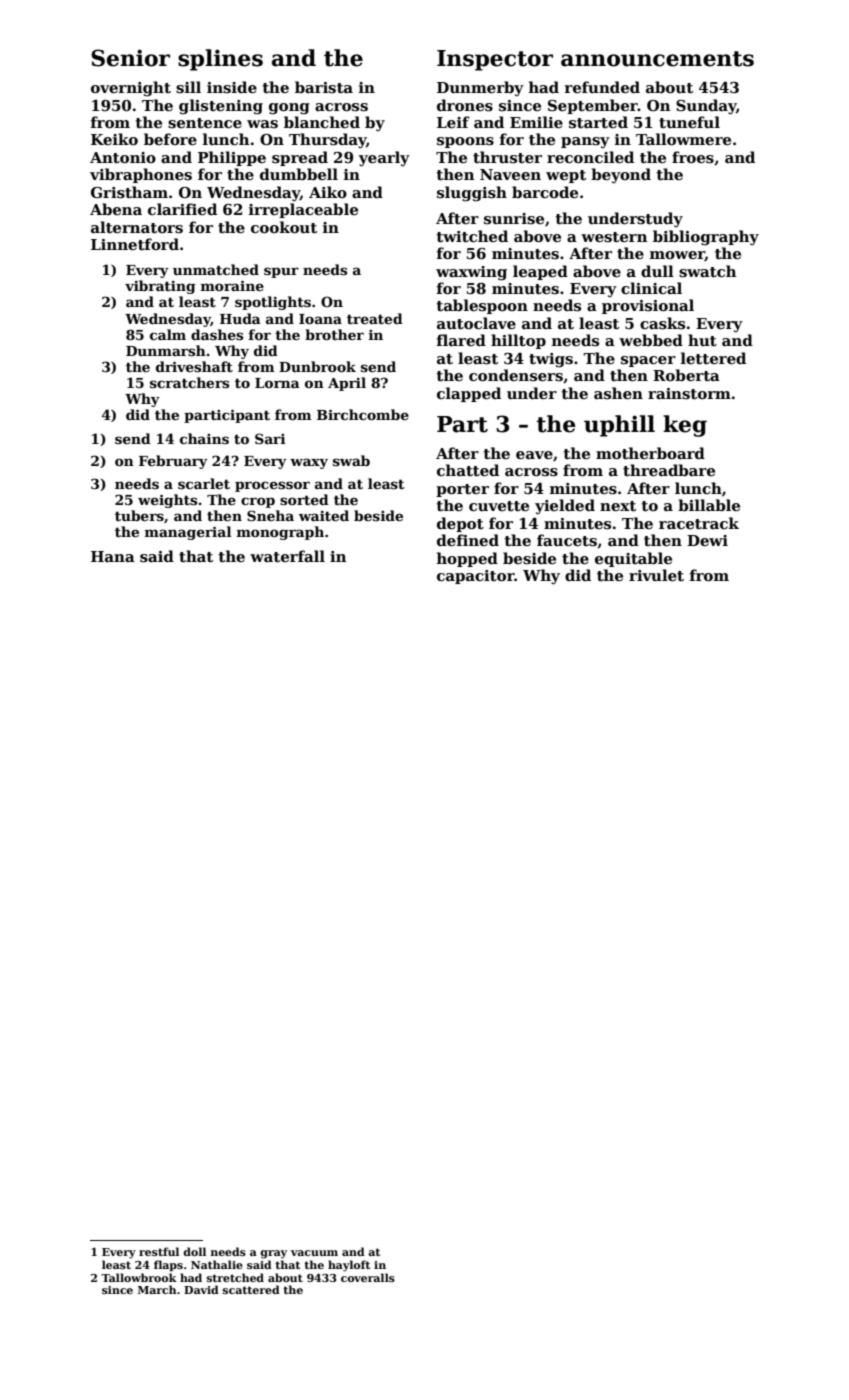 This screenshot has height=1400, width=849. What do you see at coordinates (657, 59) in the screenshot?
I see `announcements` at bounding box center [657, 59].
